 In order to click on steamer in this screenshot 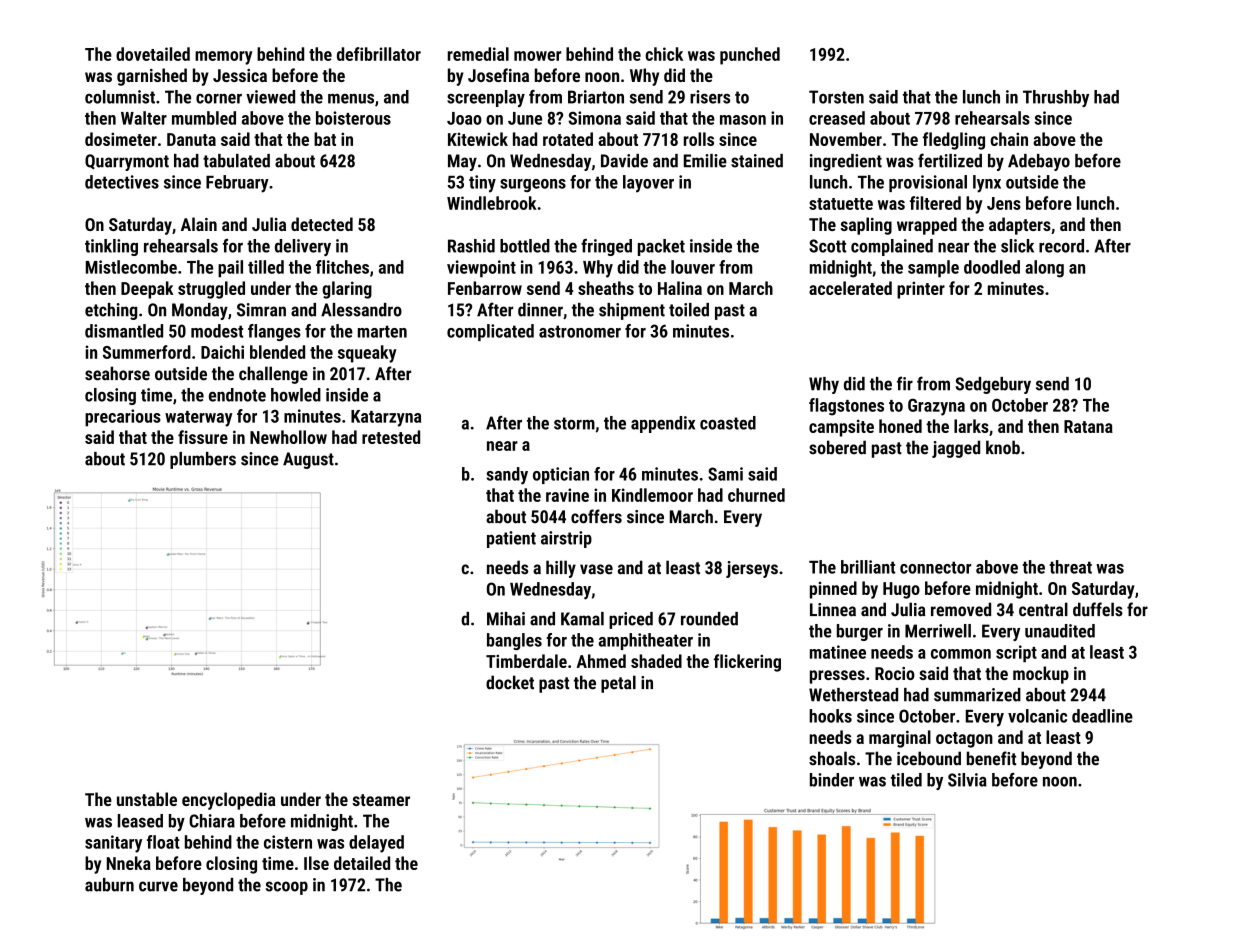, I will do `click(381, 800)`.
